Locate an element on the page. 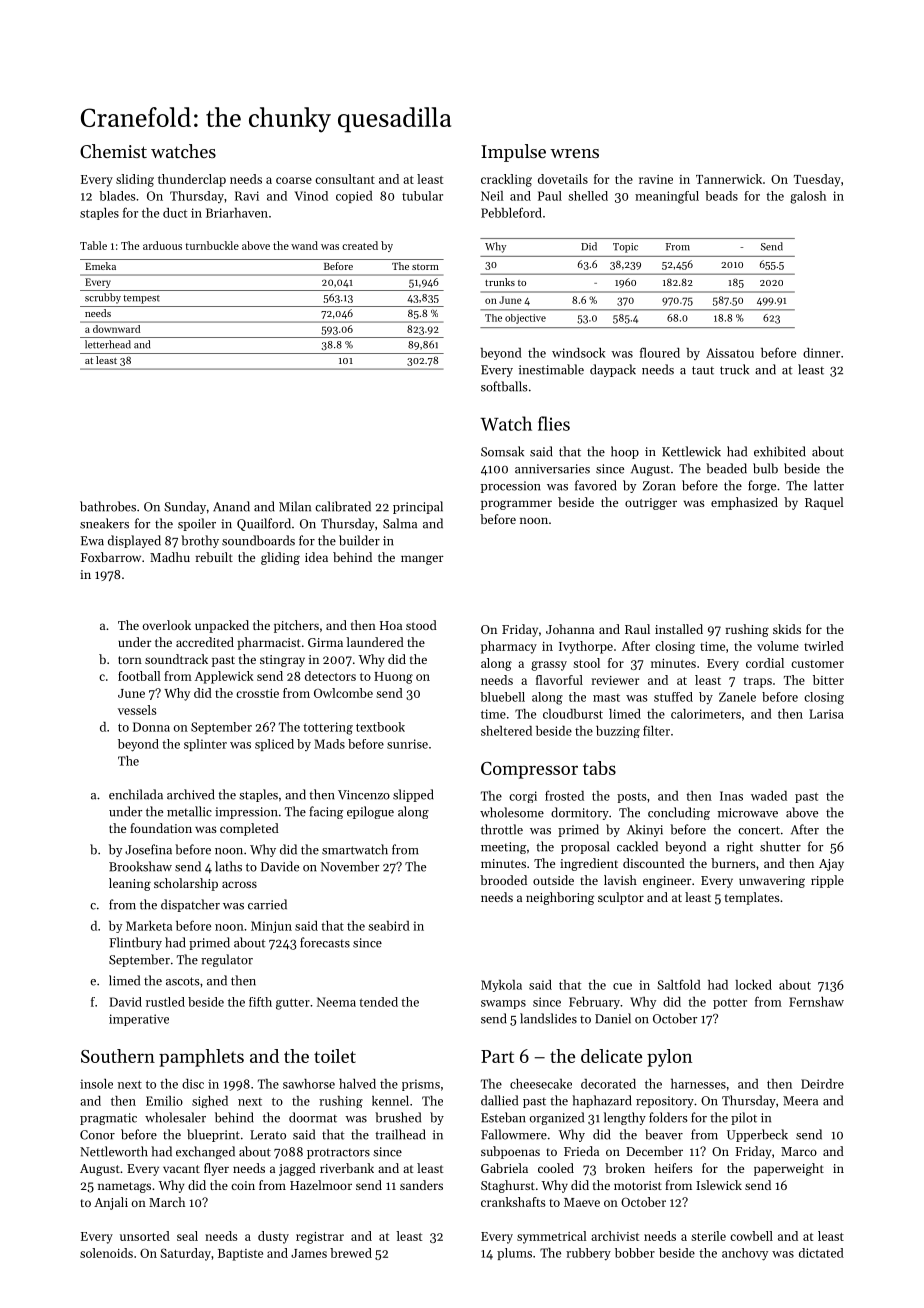 Image resolution: width=924 pixels, height=1308 pixels. Baptiste is located at coordinates (240, 1255).
